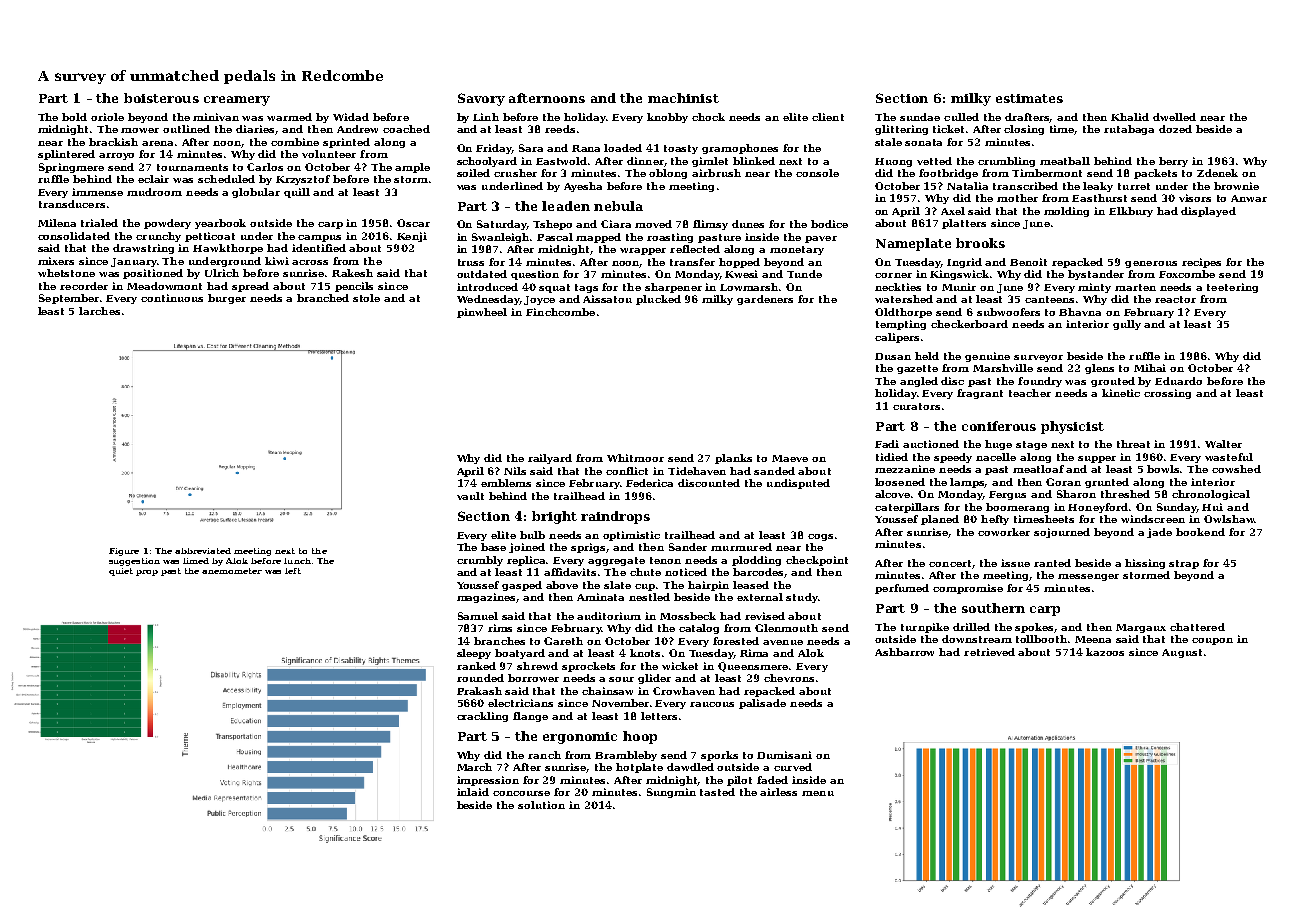 Image resolution: width=1308 pixels, height=924 pixels. Describe the element at coordinates (482, 313) in the document. I see `pinwheel` at that location.
